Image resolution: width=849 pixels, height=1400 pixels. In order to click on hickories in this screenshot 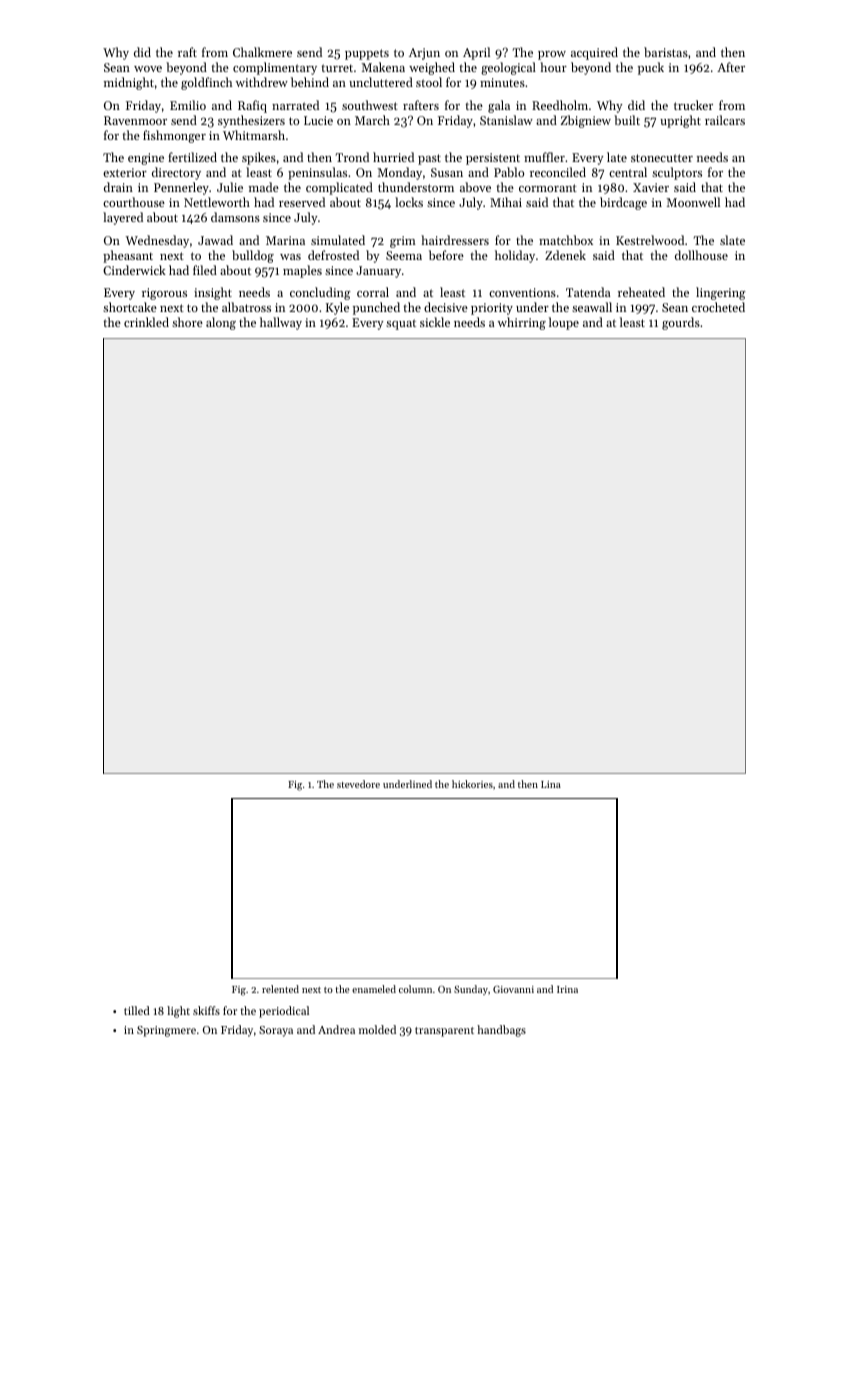, I will do `click(472, 784)`.
